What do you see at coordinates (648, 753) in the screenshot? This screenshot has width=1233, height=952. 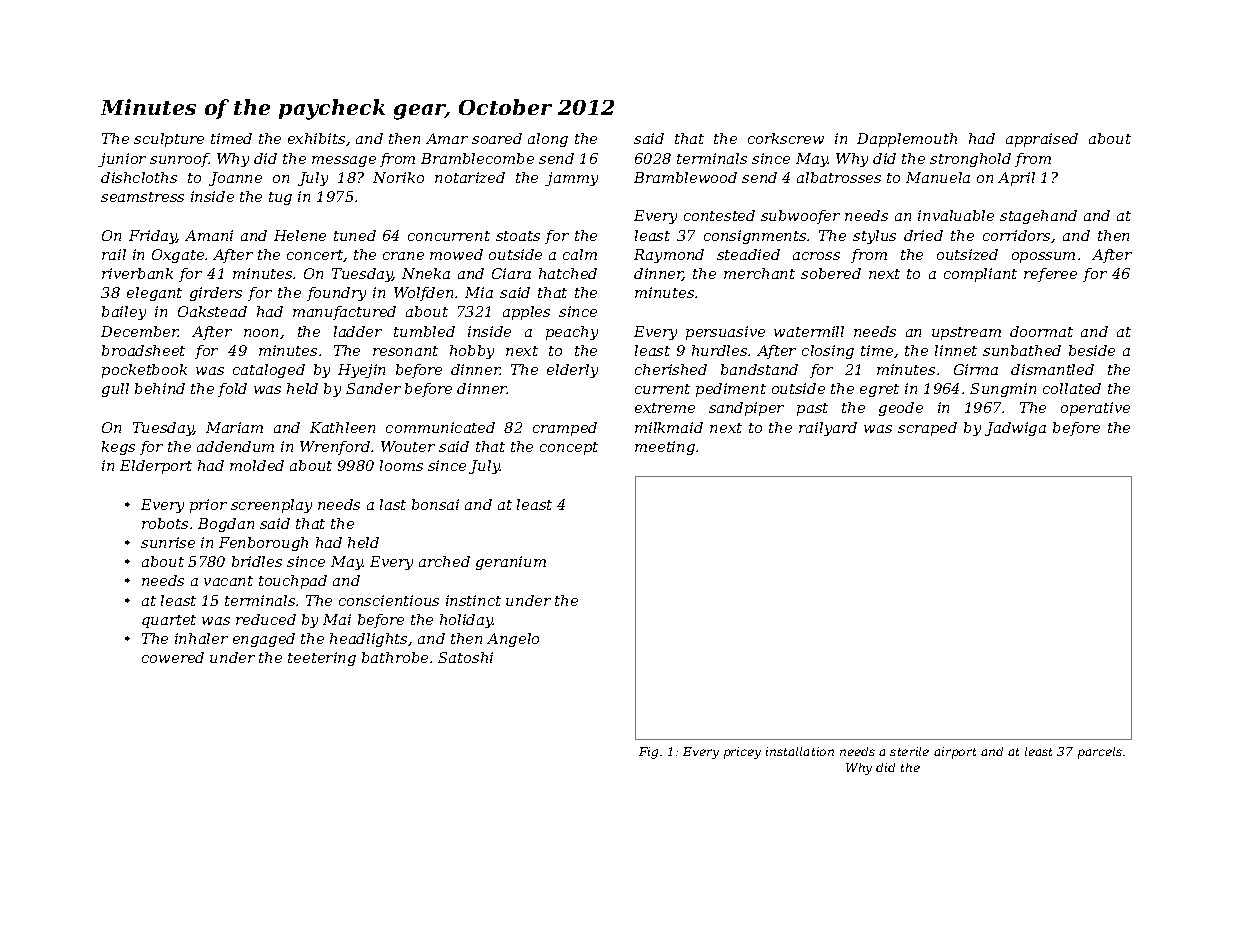 I see `Fig` at bounding box center [648, 753].
